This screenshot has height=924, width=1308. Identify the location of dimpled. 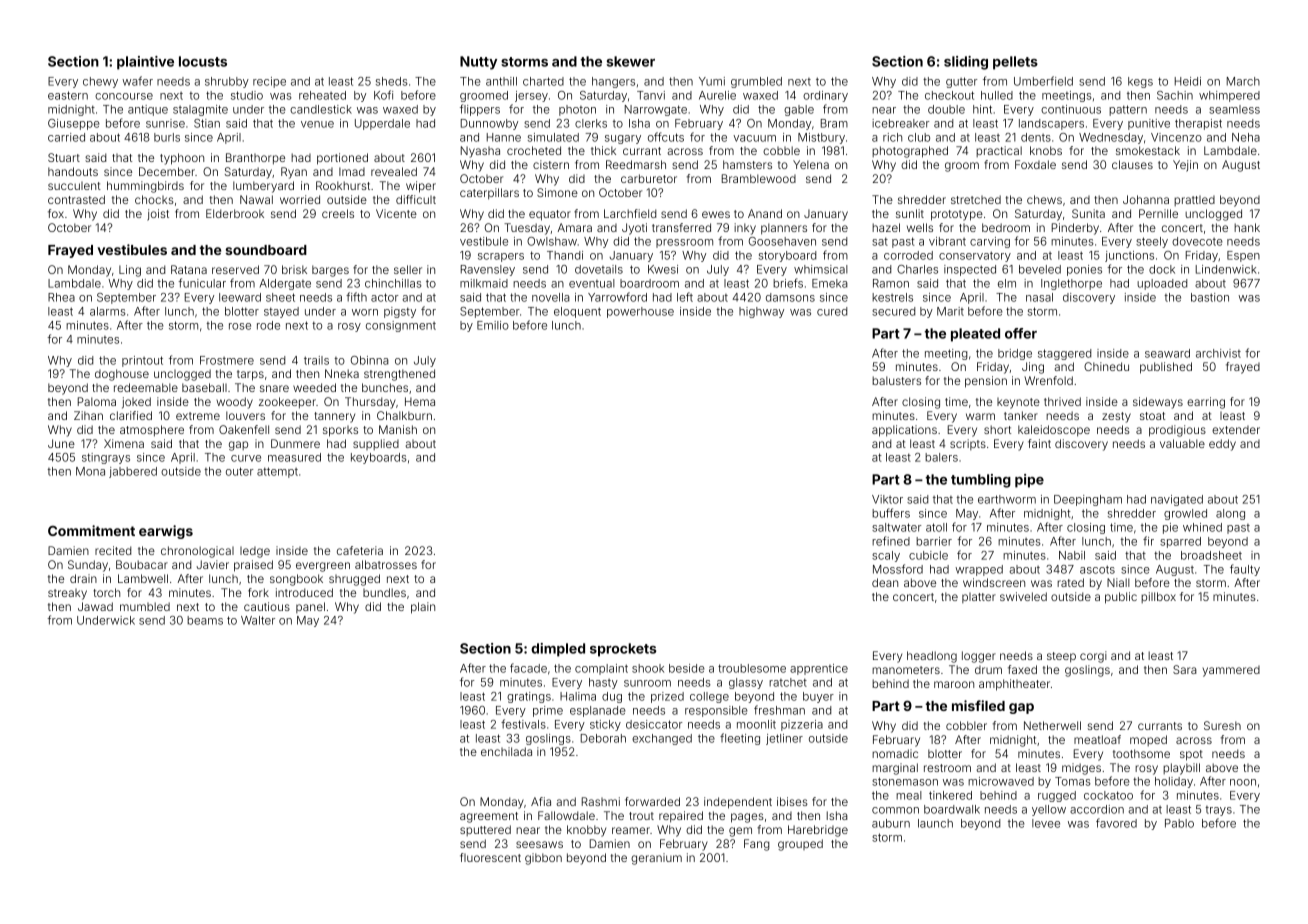
(558, 650).
